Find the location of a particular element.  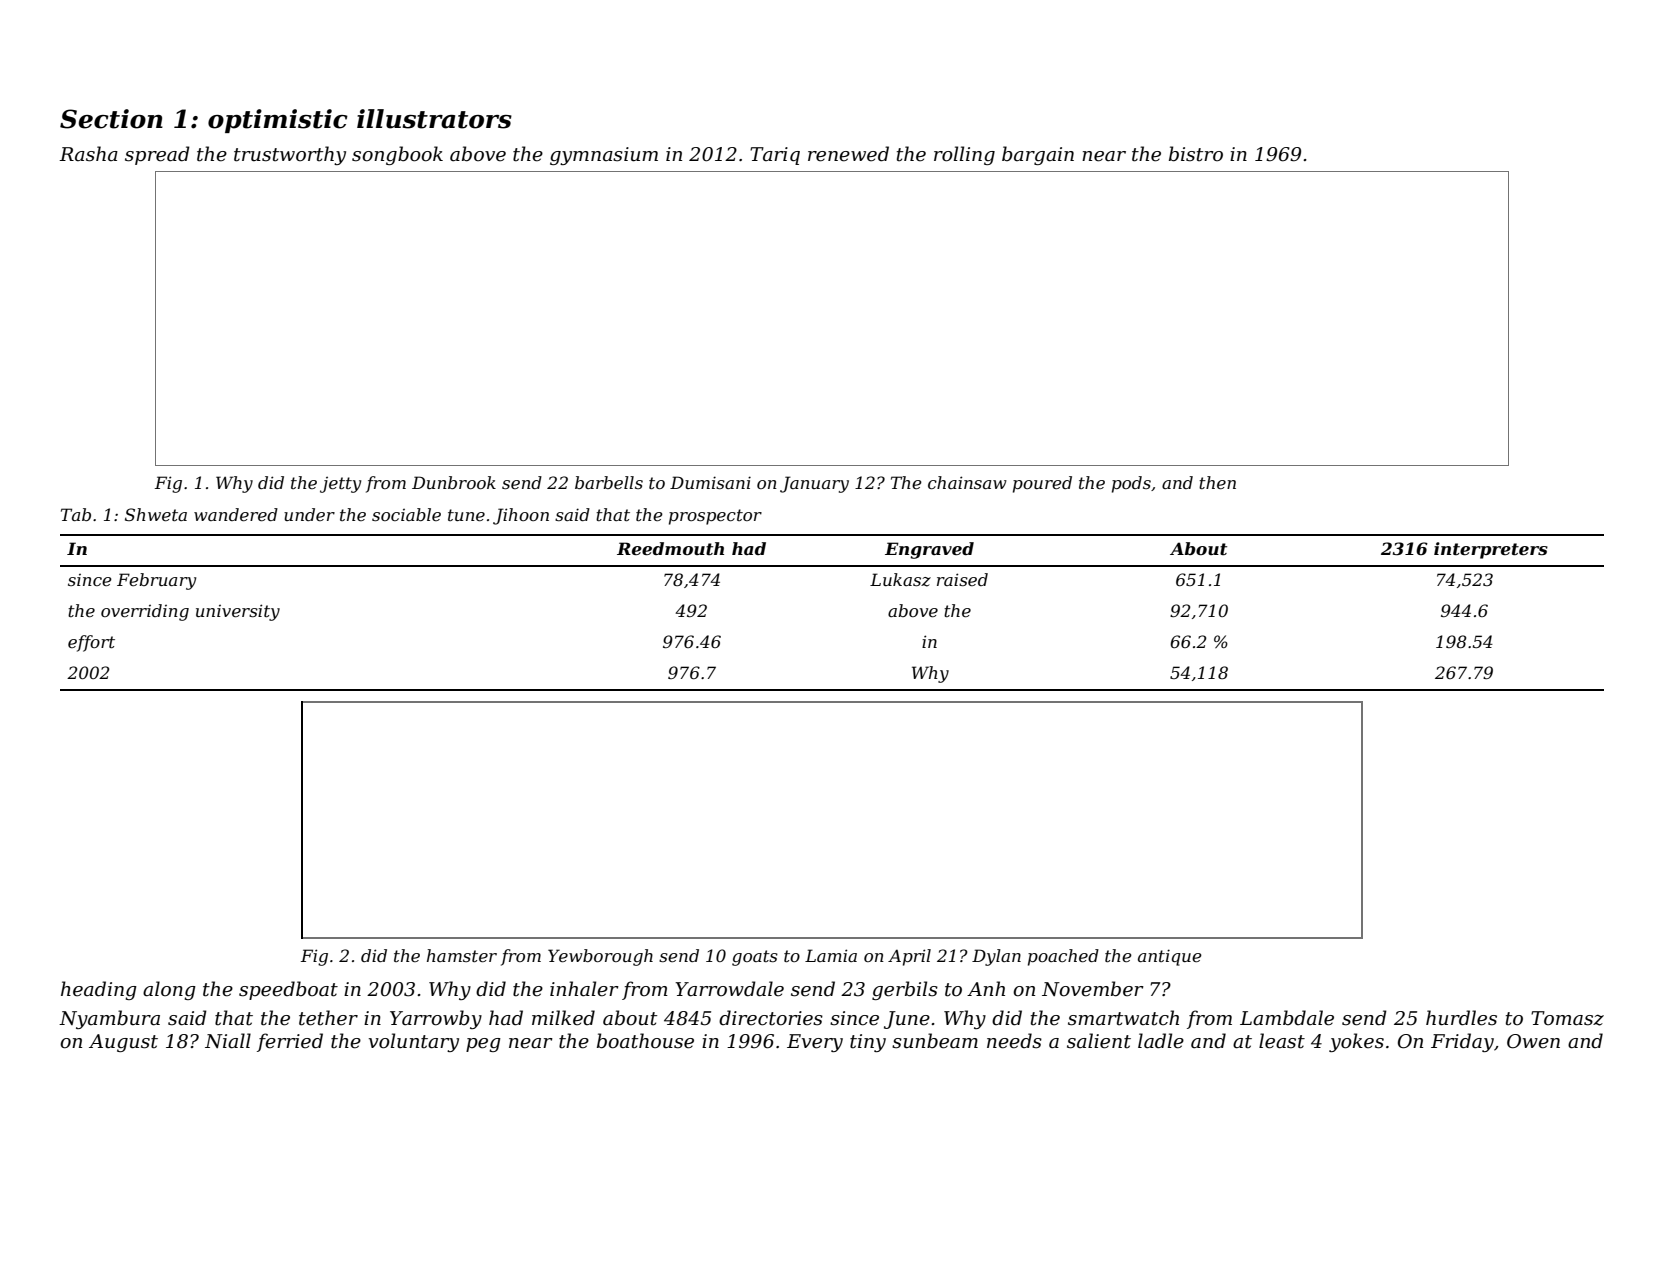

rolling is located at coordinates (964, 155).
